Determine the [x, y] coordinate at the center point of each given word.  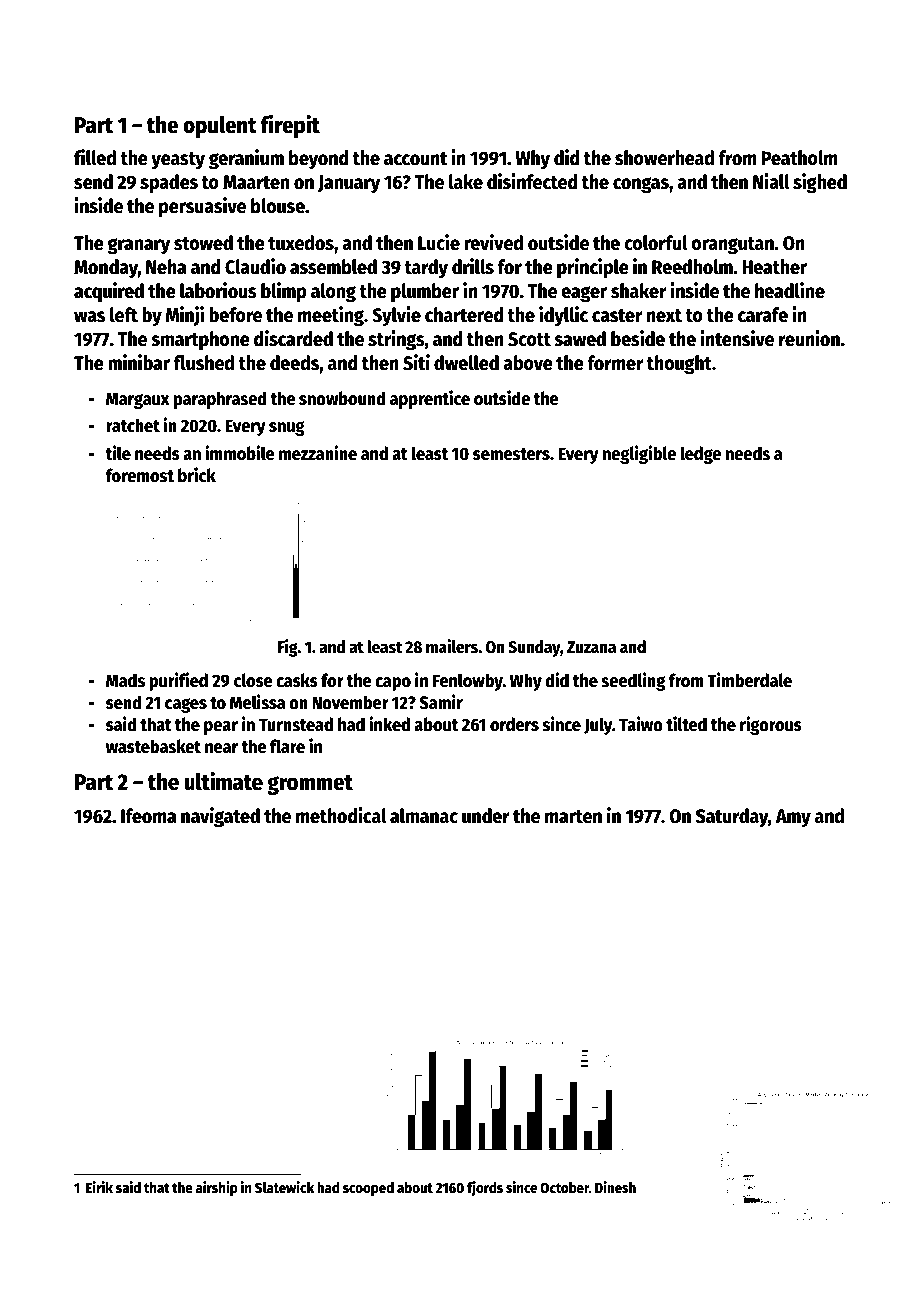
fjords [485, 1188]
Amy [793, 818]
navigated [220, 817]
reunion [809, 338]
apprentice [430, 399]
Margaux [138, 400]
